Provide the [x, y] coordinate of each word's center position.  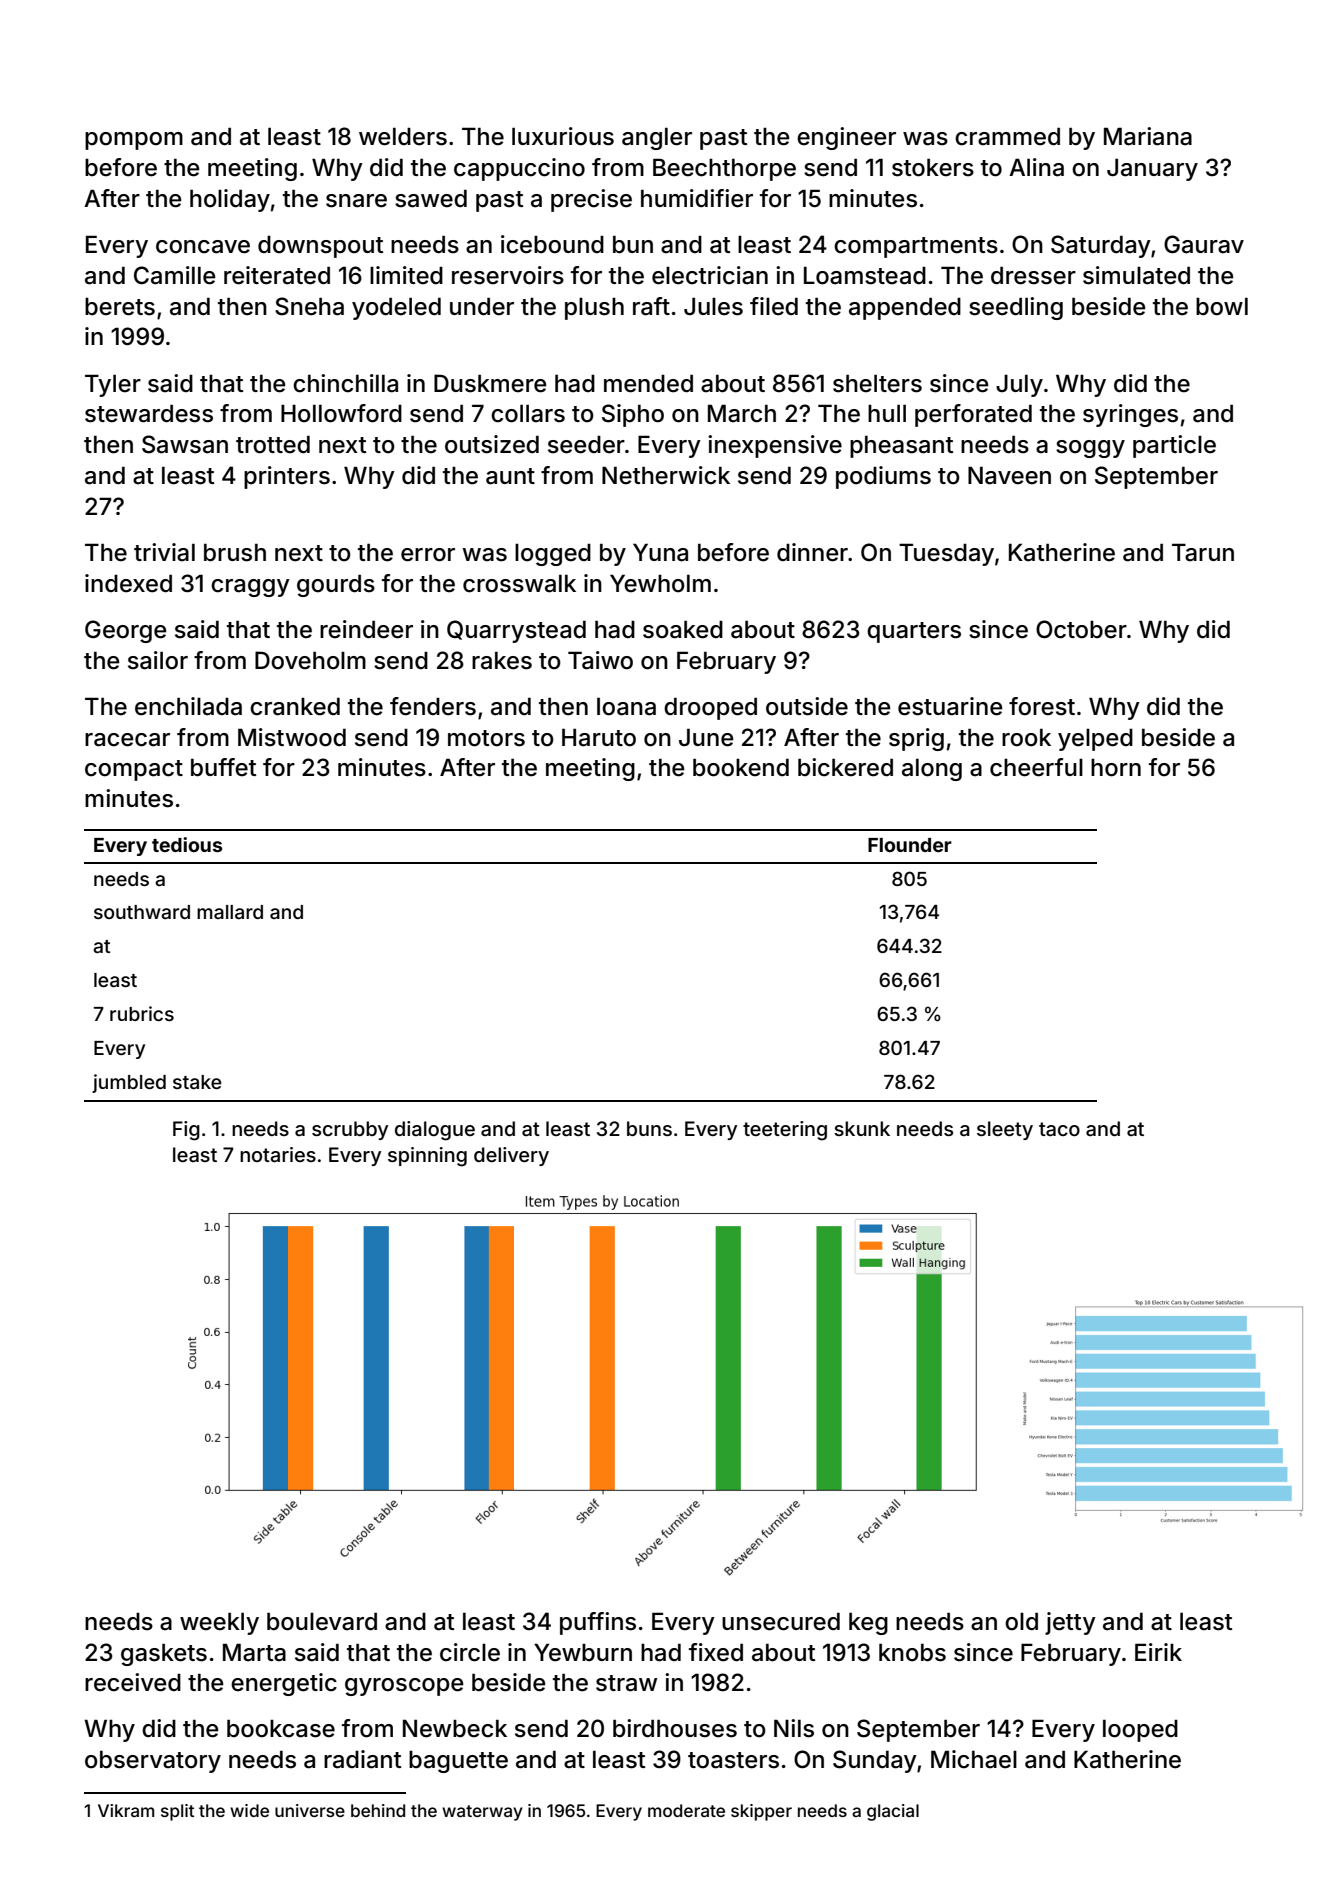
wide [249, 1810]
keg [868, 1624]
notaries [278, 1154]
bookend [741, 768]
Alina [1036, 167]
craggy [250, 588]
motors [486, 738]
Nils [794, 1728]
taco [1059, 1129]
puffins [598, 1623]
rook [1026, 738]
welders [403, 137]
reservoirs [508, 275]
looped [1140, 1731]
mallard [230, 912]
